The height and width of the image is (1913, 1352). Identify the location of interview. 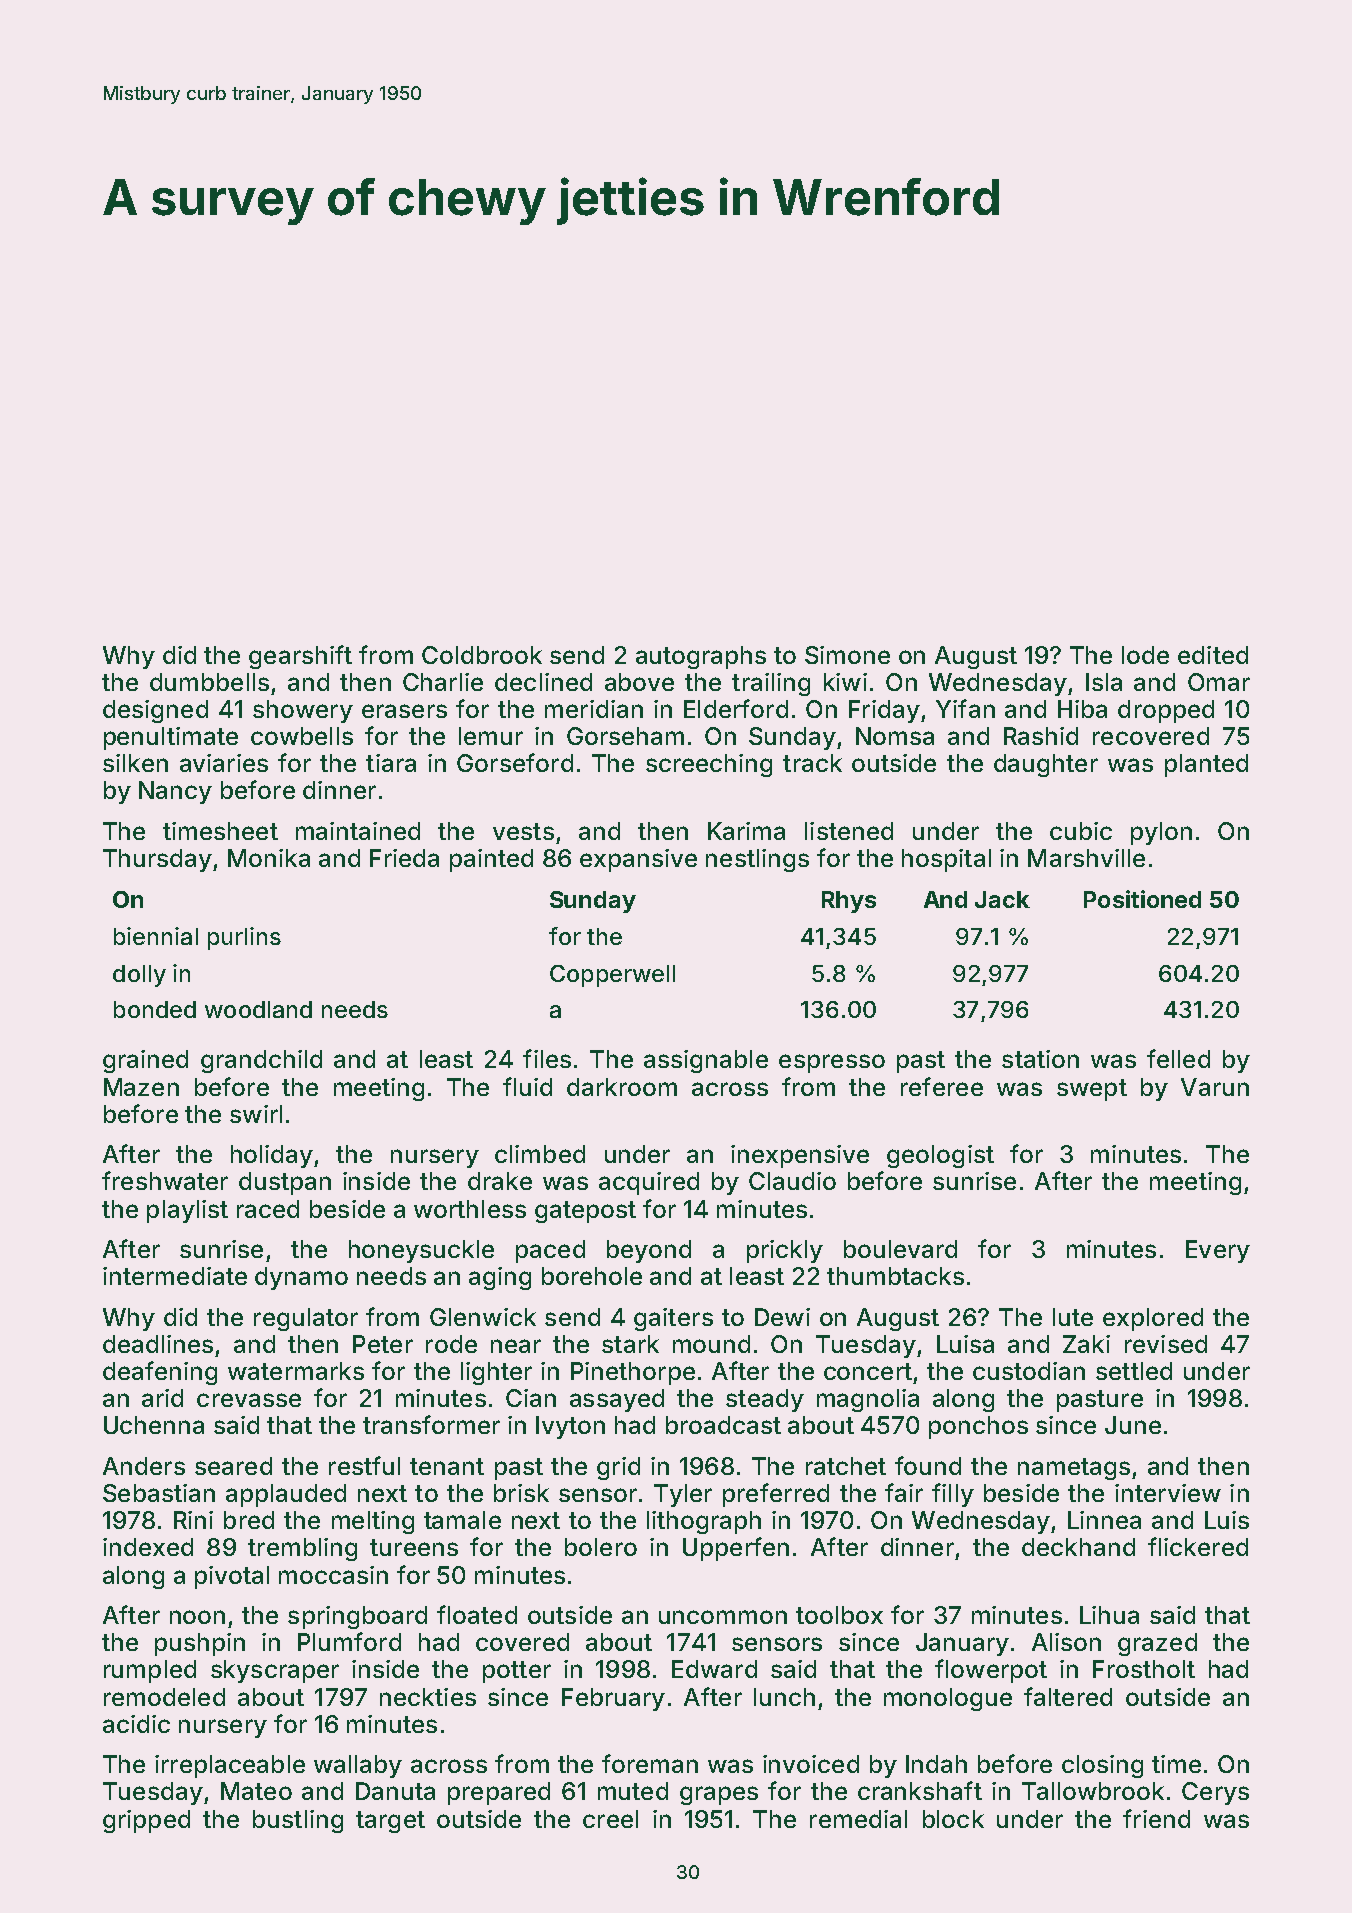
(1168, 1493).
